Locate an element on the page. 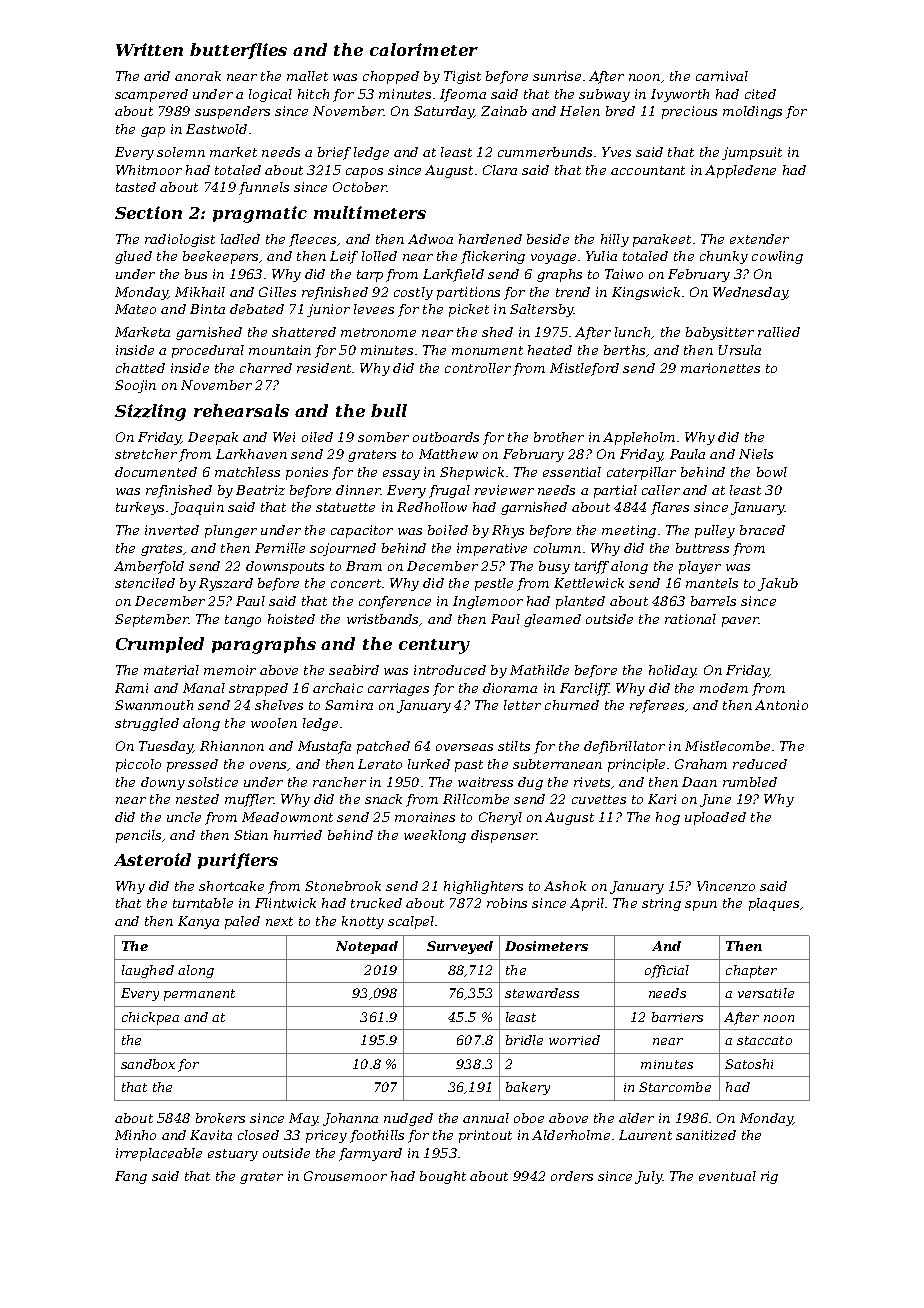  Grousemoor is located at coordinates (345, 1176).
